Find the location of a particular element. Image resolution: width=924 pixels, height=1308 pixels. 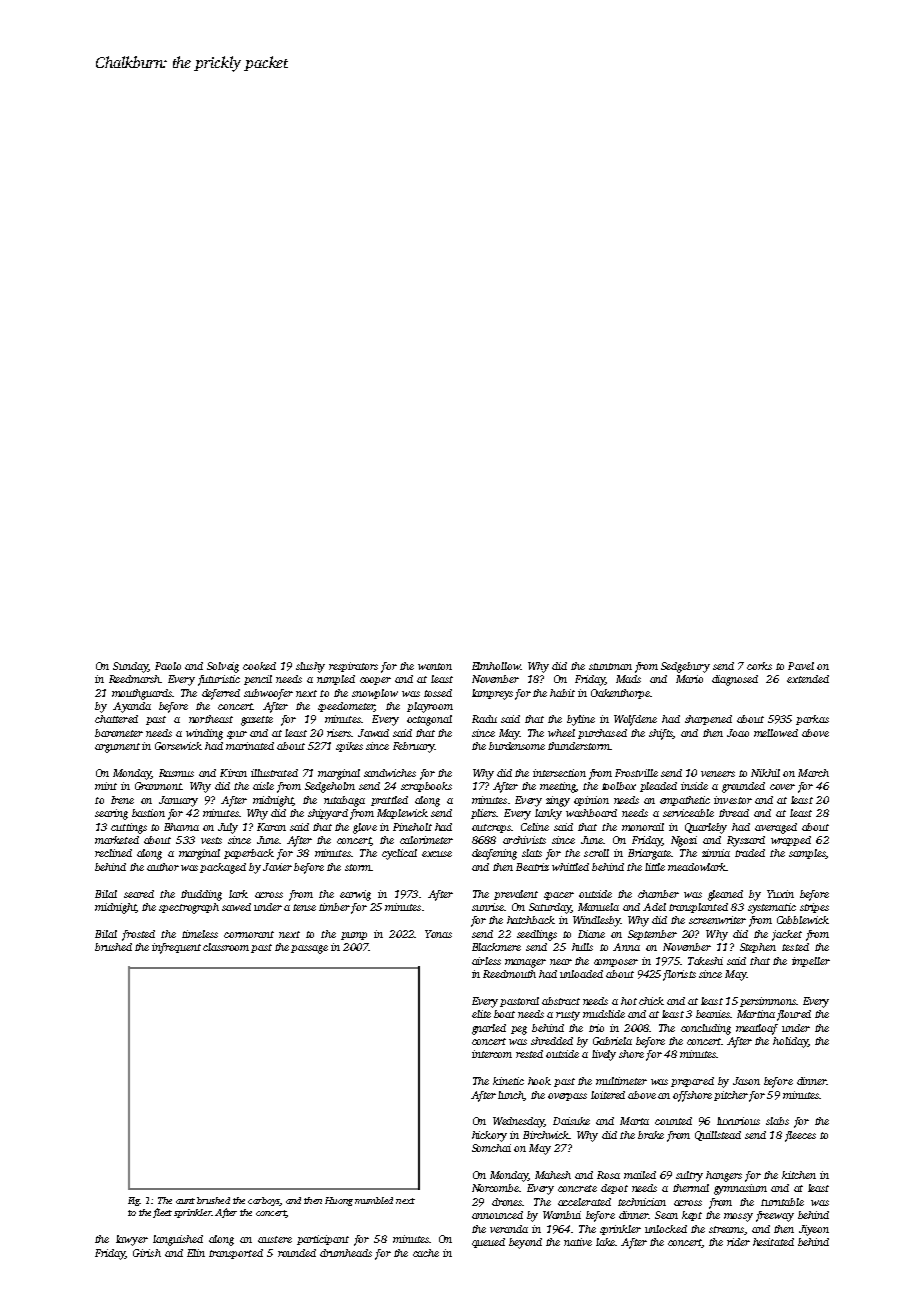

Wednesday is located at coordinates (518, 1122).
